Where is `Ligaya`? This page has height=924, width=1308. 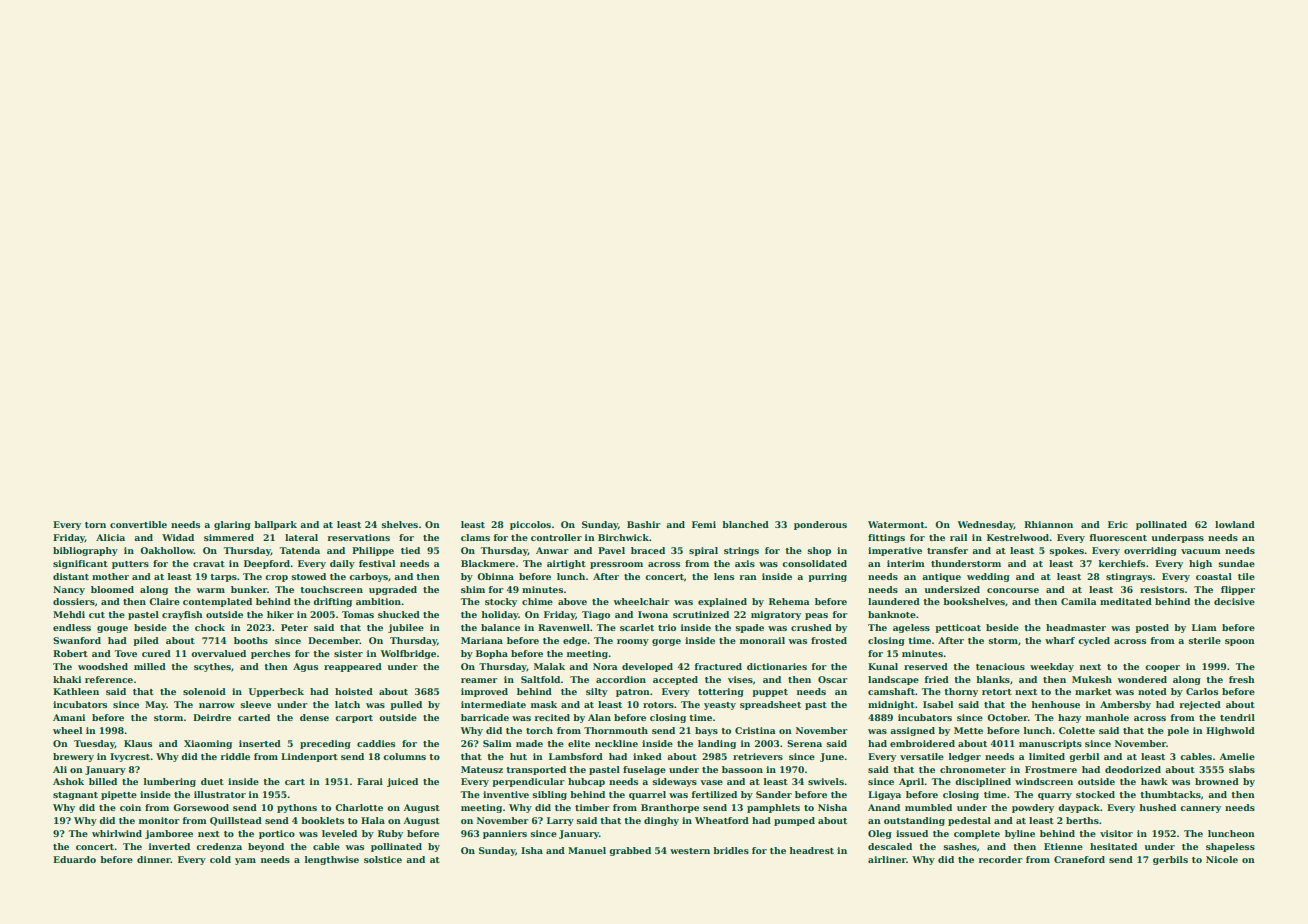
Ligaya is located at coordinates (884, 795).
